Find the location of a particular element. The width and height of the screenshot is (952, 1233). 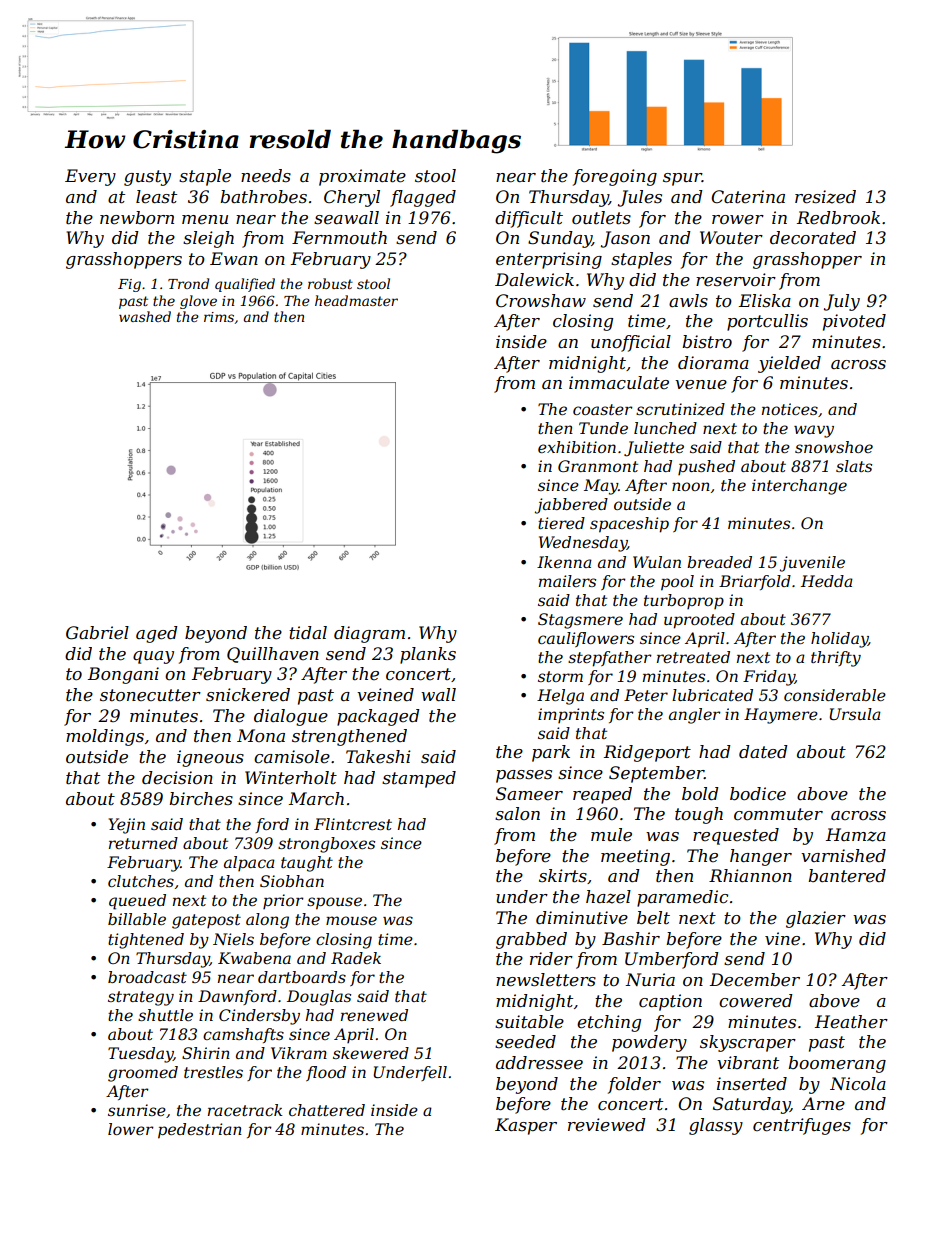

centrifuges is located at coordinates (802, 1126).
